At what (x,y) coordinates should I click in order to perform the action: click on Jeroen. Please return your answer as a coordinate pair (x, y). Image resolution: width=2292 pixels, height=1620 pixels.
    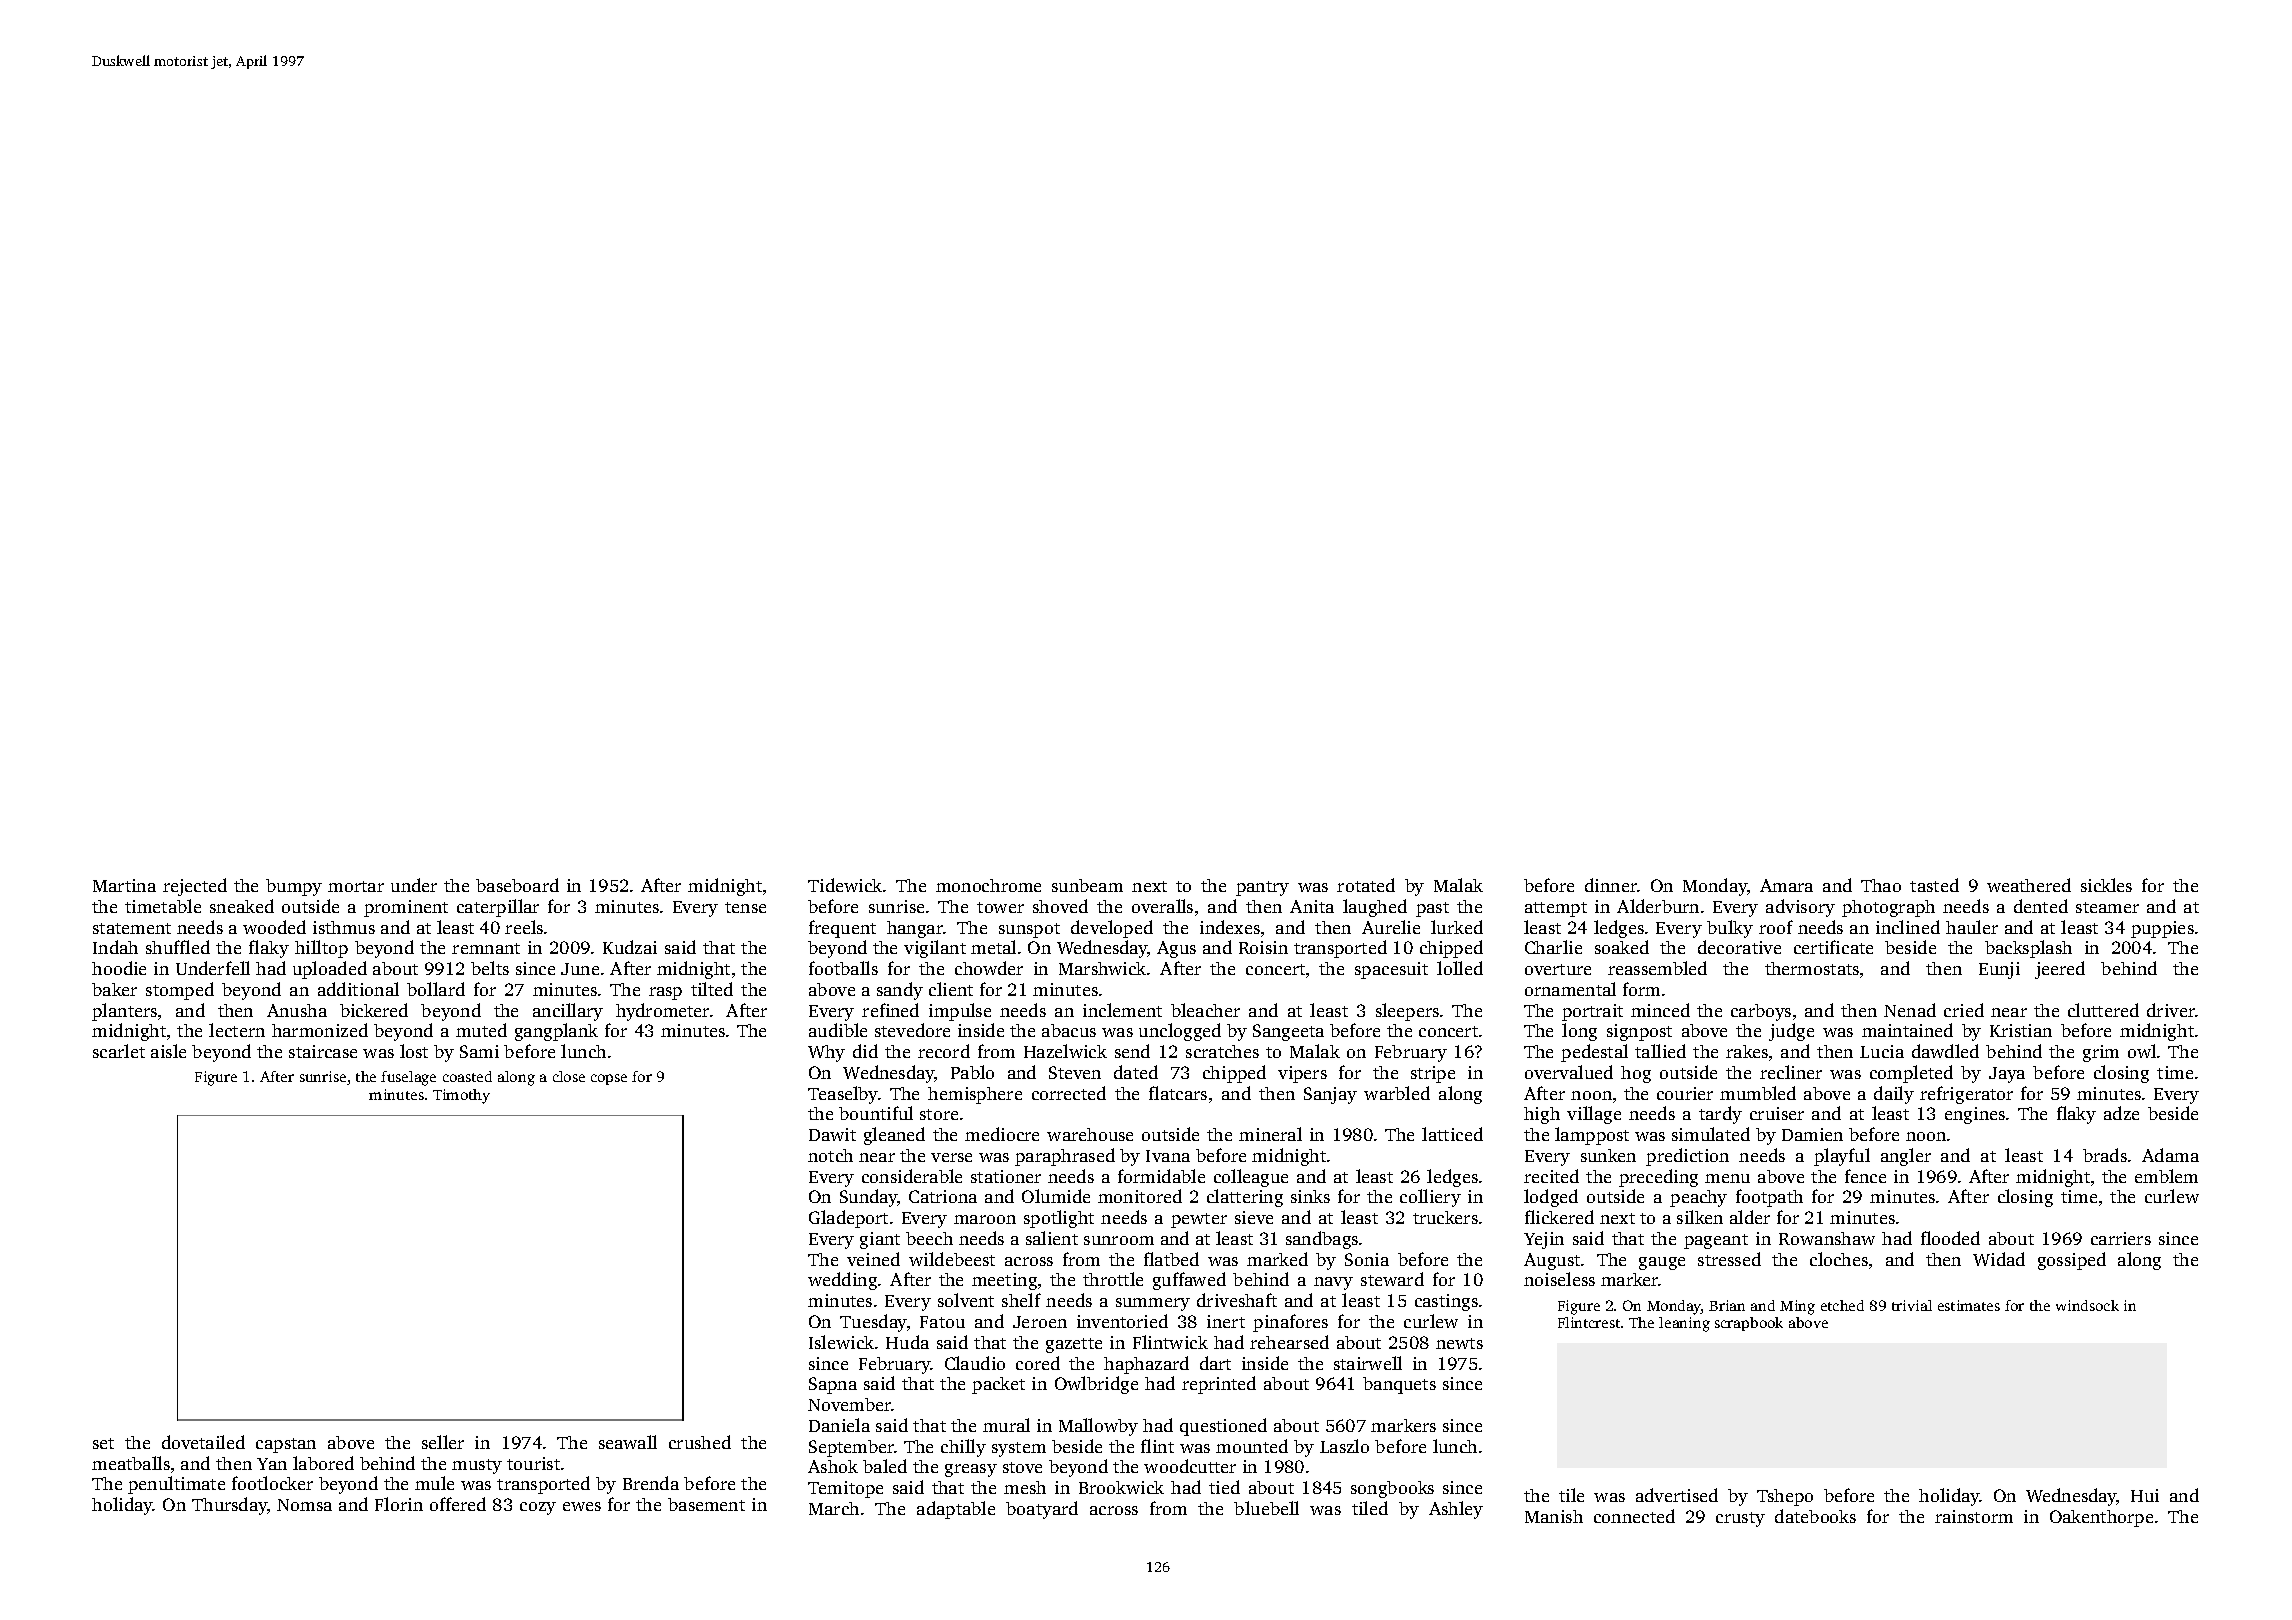
    Looking at the image, I should click on (1040, 1322).
